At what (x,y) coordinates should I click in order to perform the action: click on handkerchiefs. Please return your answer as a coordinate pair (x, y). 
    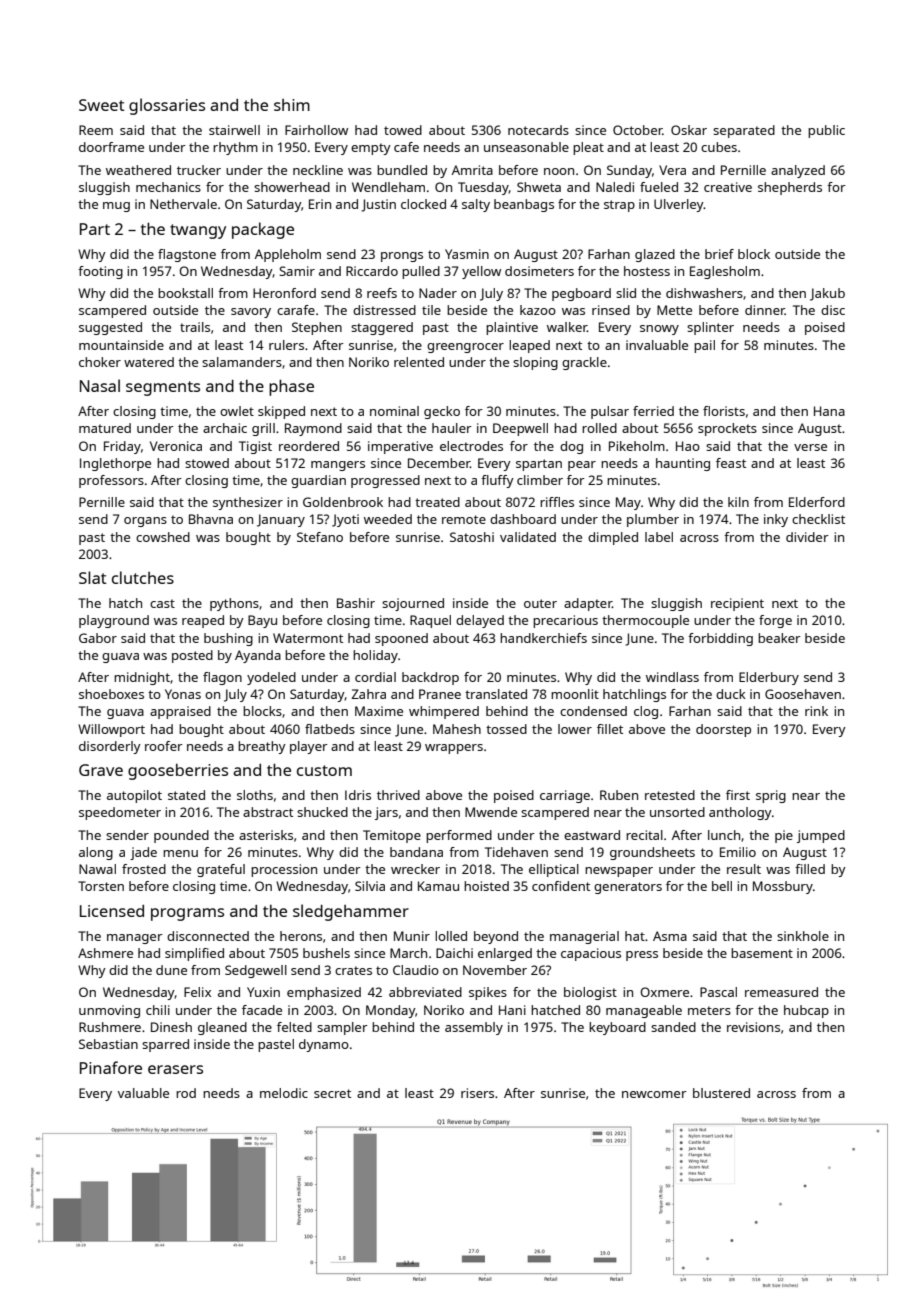
    Looking at the image, I should click on (543, 638).
